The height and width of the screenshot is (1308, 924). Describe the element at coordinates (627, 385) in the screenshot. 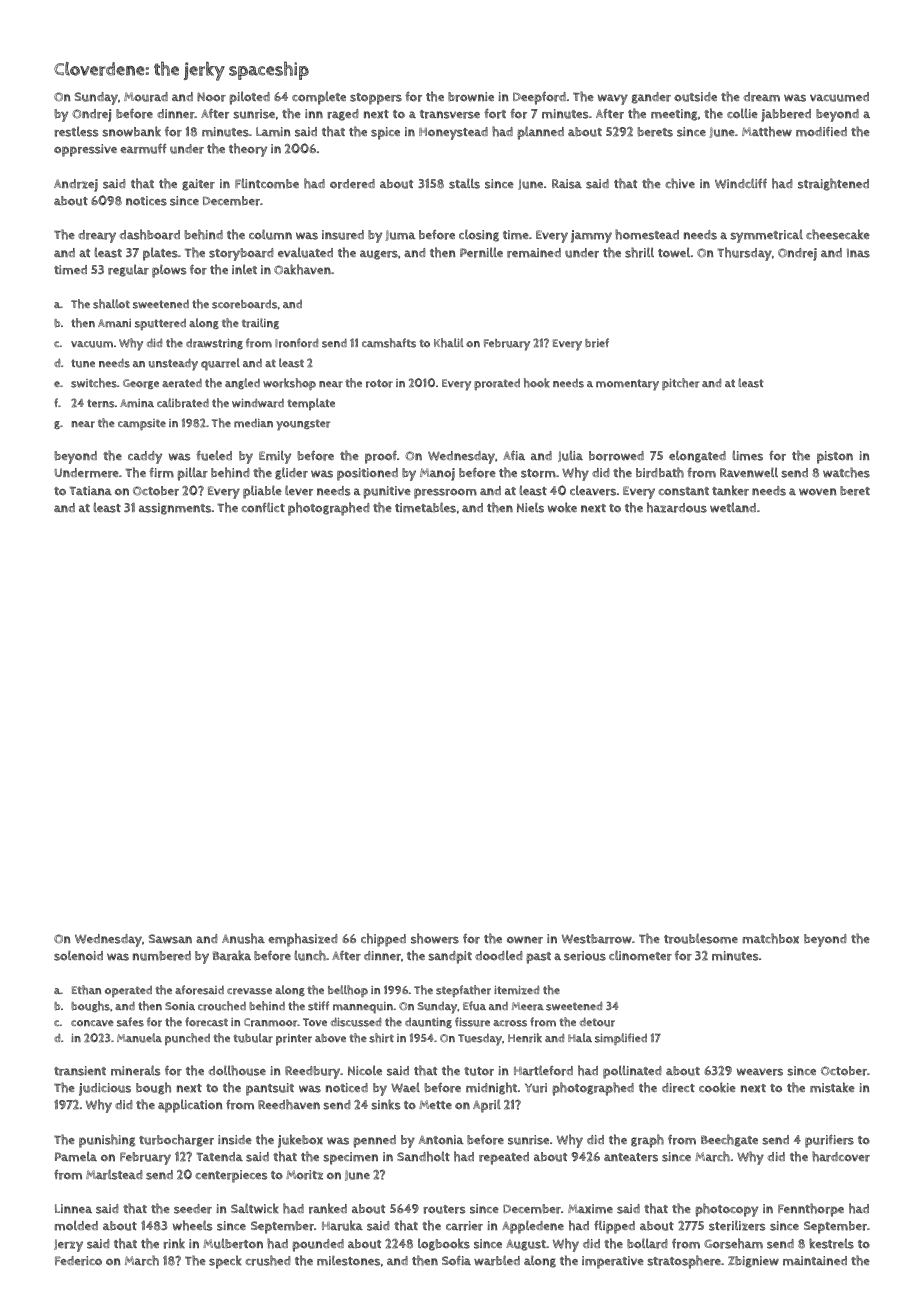

I see `momentary` at that location.
